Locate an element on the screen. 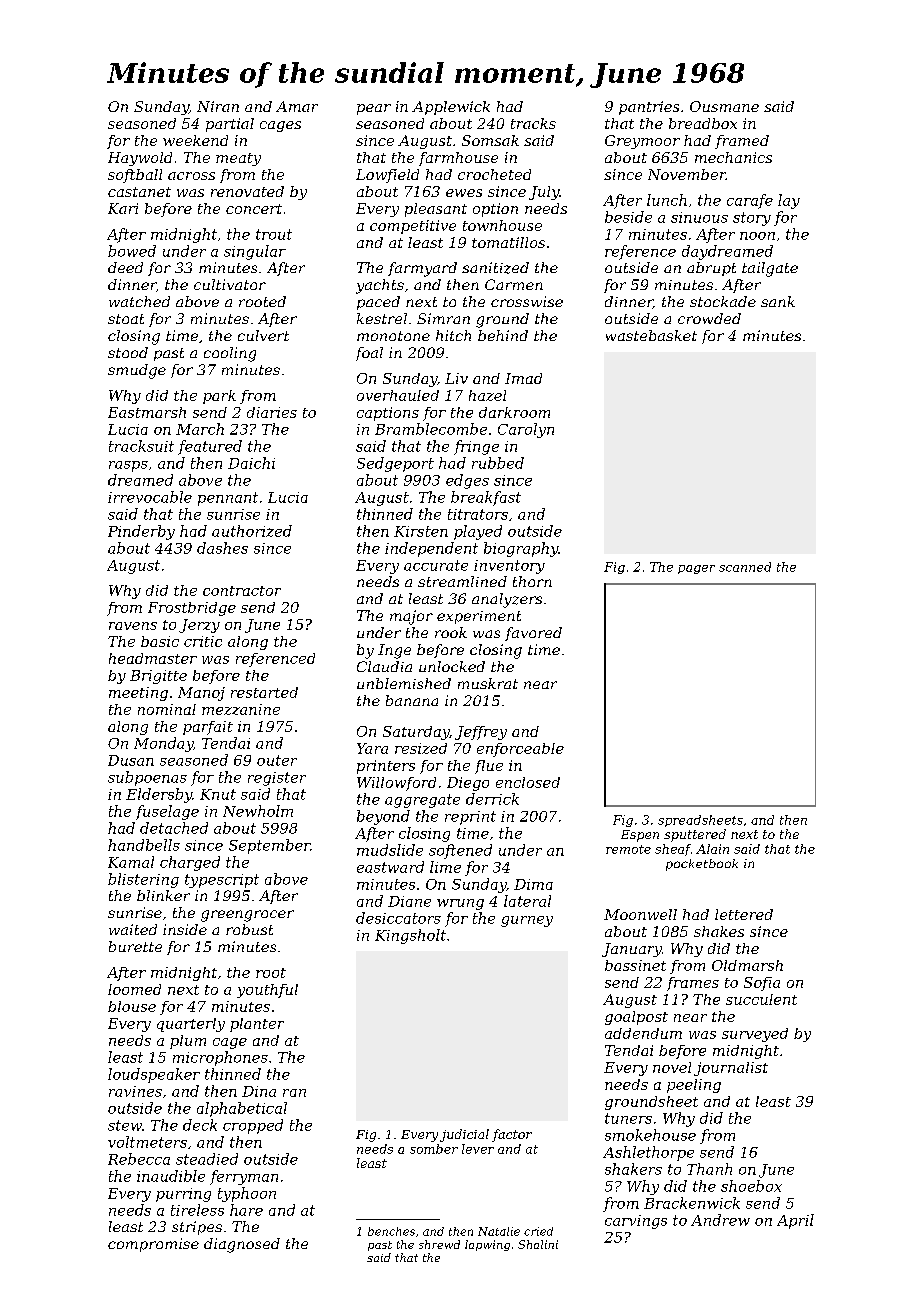 The height and width of the screenshot is (1308, 924). contractor is located at coordinates (242, 591).
